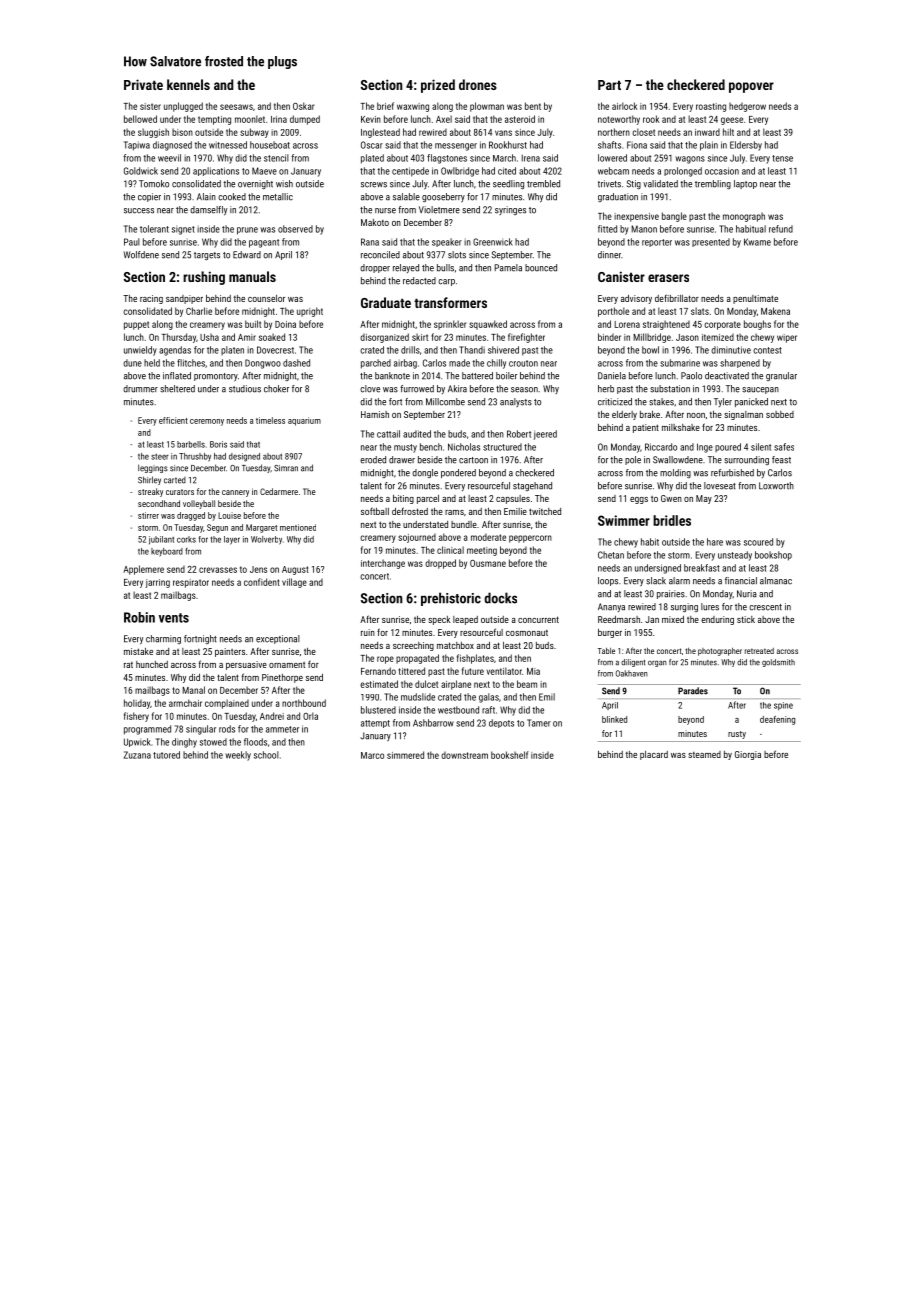  What do you see at coordinates (279, 119) in the page?
I see `Irina` at bounding box center [279, 119].
